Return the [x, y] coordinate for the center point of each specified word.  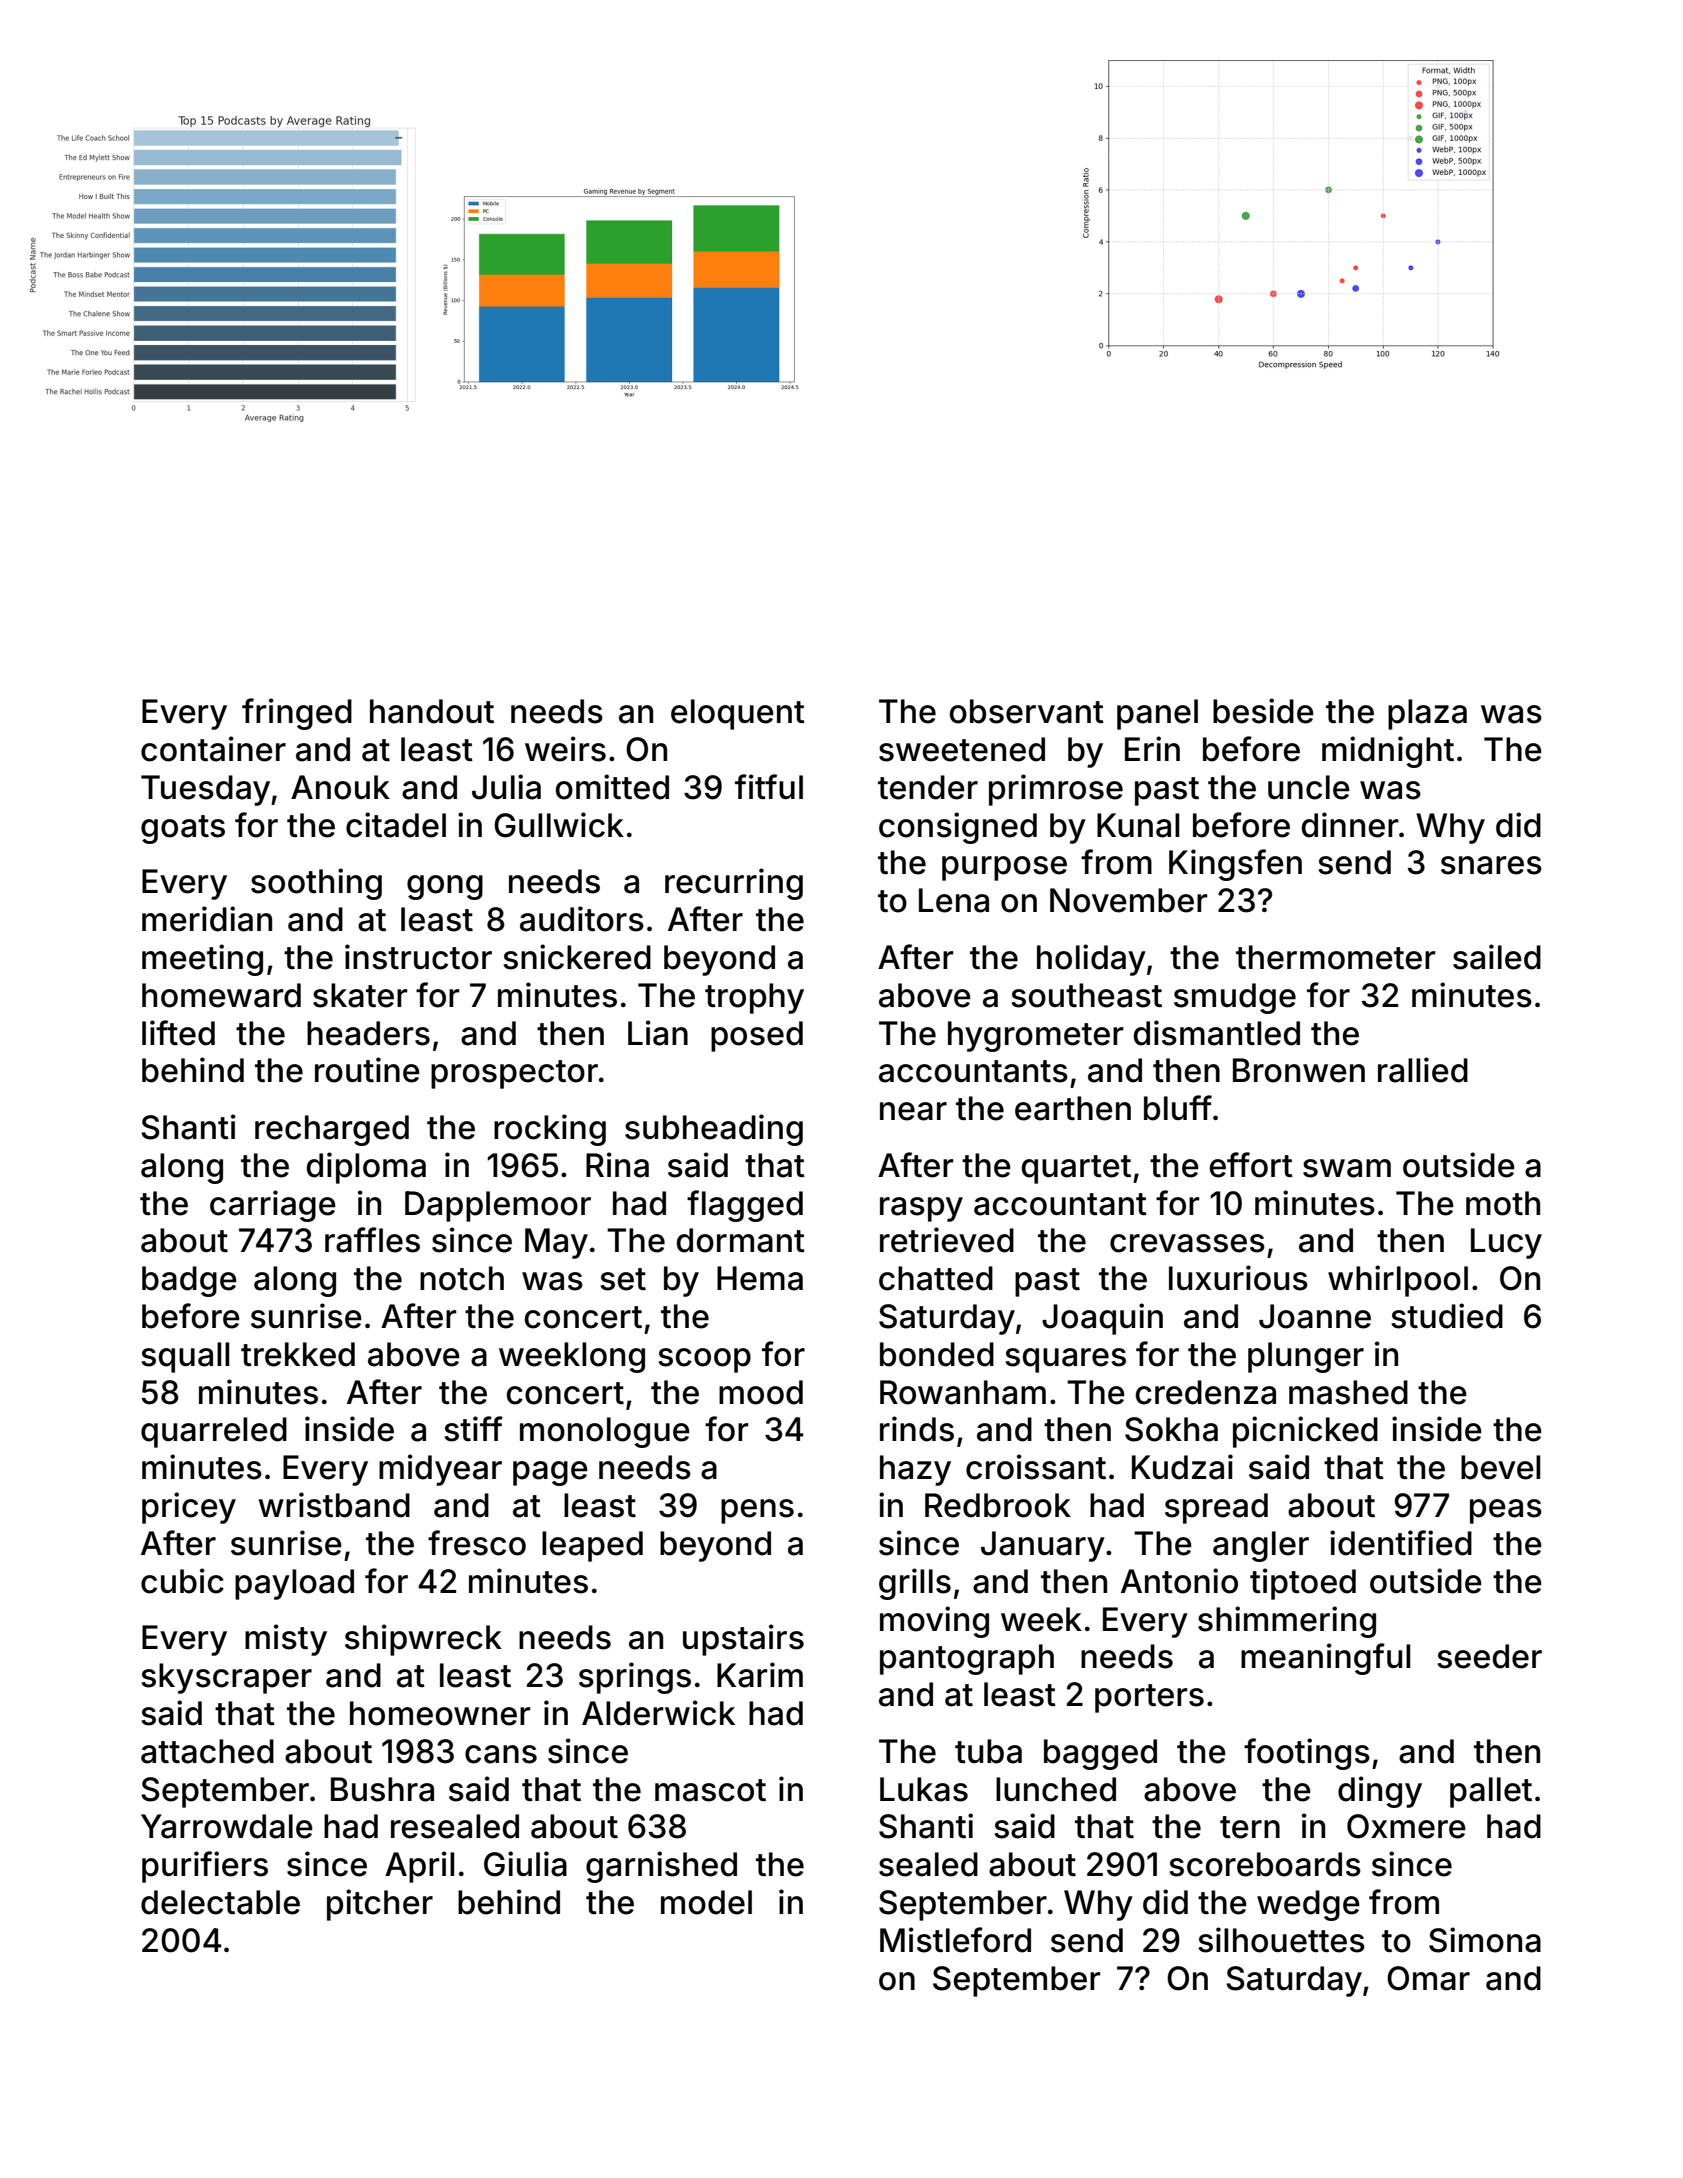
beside [1263, 711]
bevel [1500, 1467]
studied [1447, 1316]
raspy [921, 1209]
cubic [182, 1581]
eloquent [738, 714]
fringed [297, 714]
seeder [1489, 1656]
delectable [220, 1902]
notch [462, 1278]
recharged [332, 1130]
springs [635, 1678]
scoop [704, 1360]
